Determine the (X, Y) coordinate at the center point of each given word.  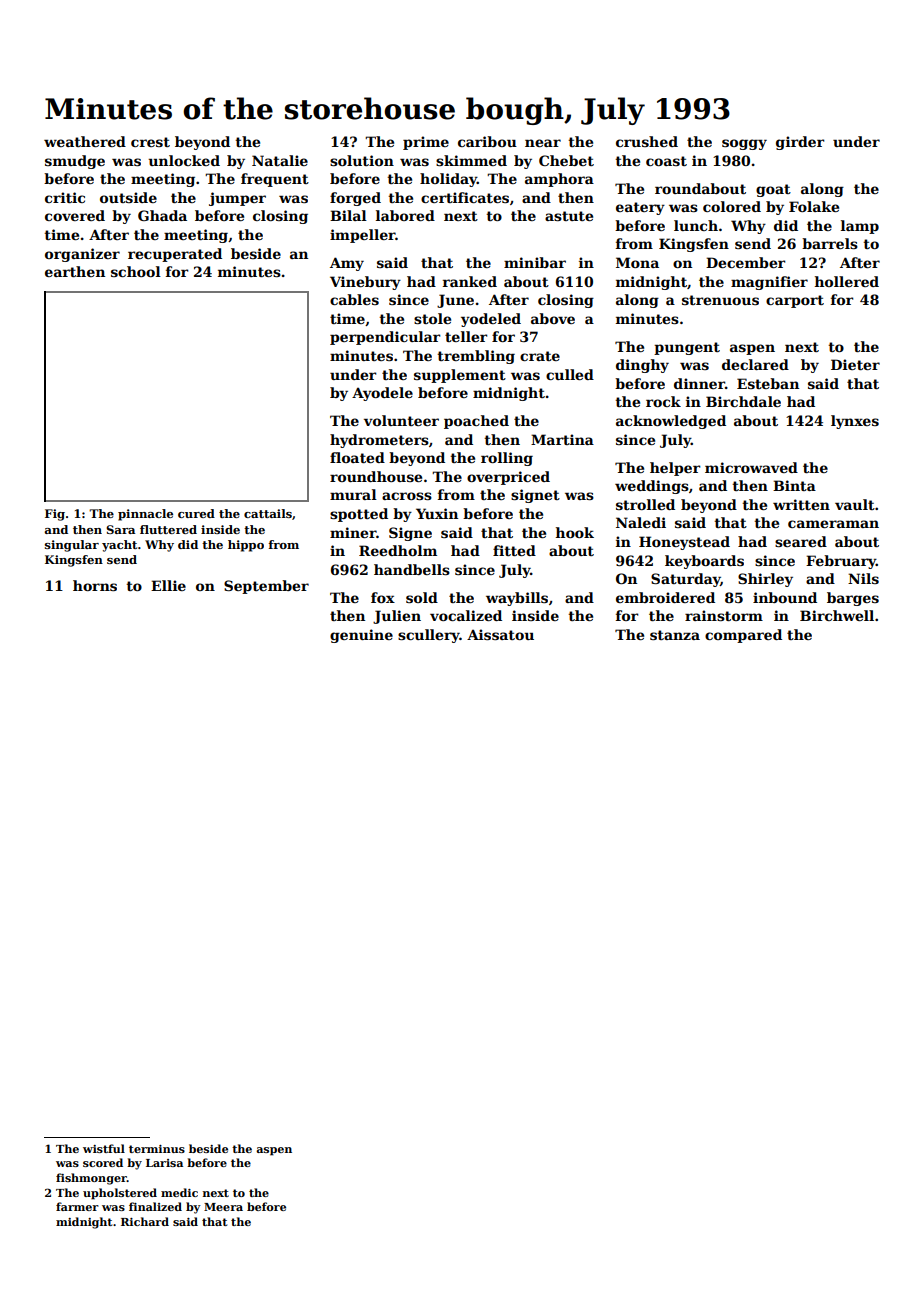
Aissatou (500, 634)
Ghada (162, 215)
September (266, 587)
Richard (145, 1221)
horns (95, 585)
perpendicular (385, 338)
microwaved (751, 467)
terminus (157, 1149)
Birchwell (837, 615)
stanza (675, 635)
